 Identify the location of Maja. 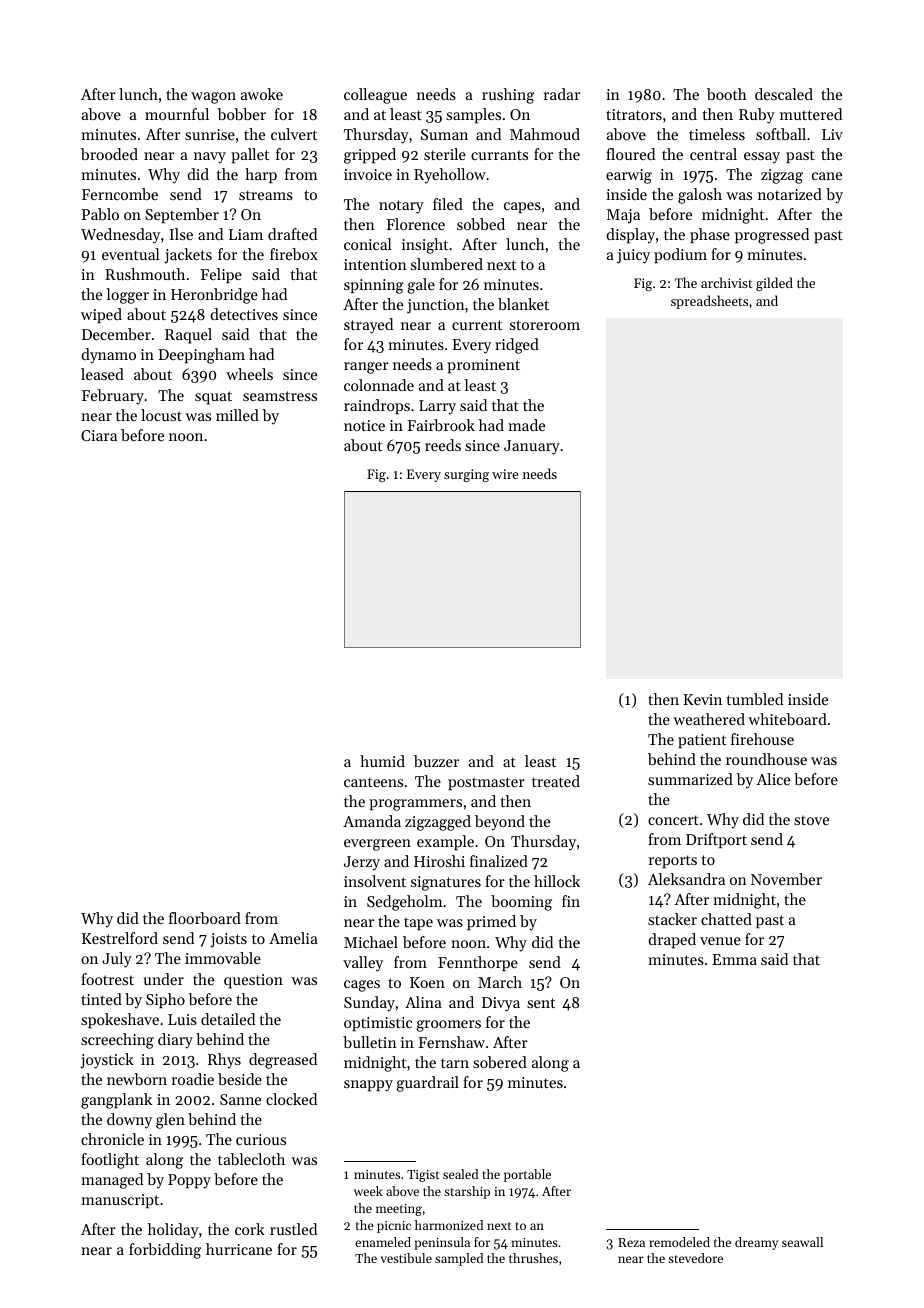
(623, 216).
